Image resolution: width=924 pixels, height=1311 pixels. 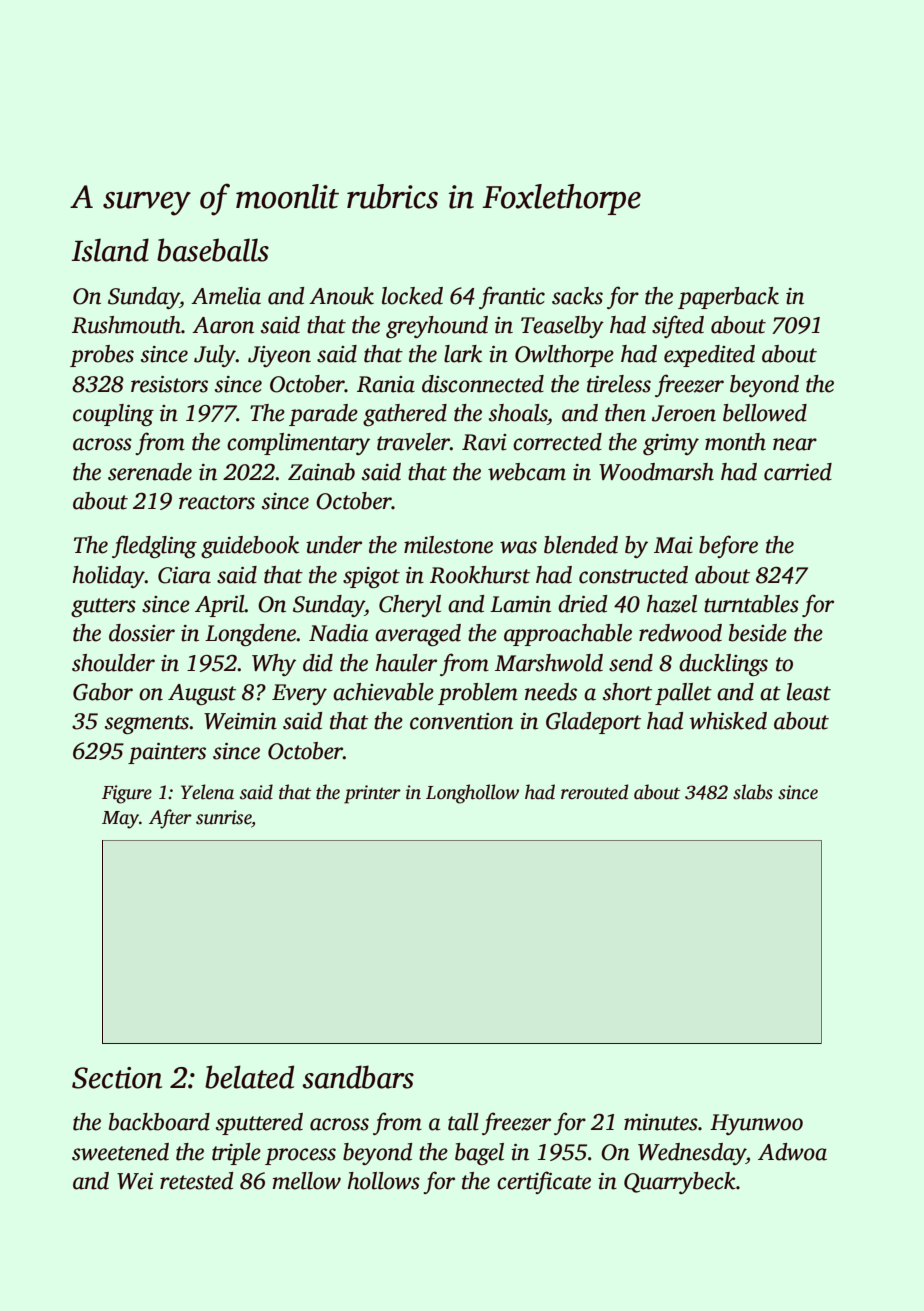 What do you see at coordinates (463, 354) in the screenshot?
I see `lark` at bounding box center [463, 354].
